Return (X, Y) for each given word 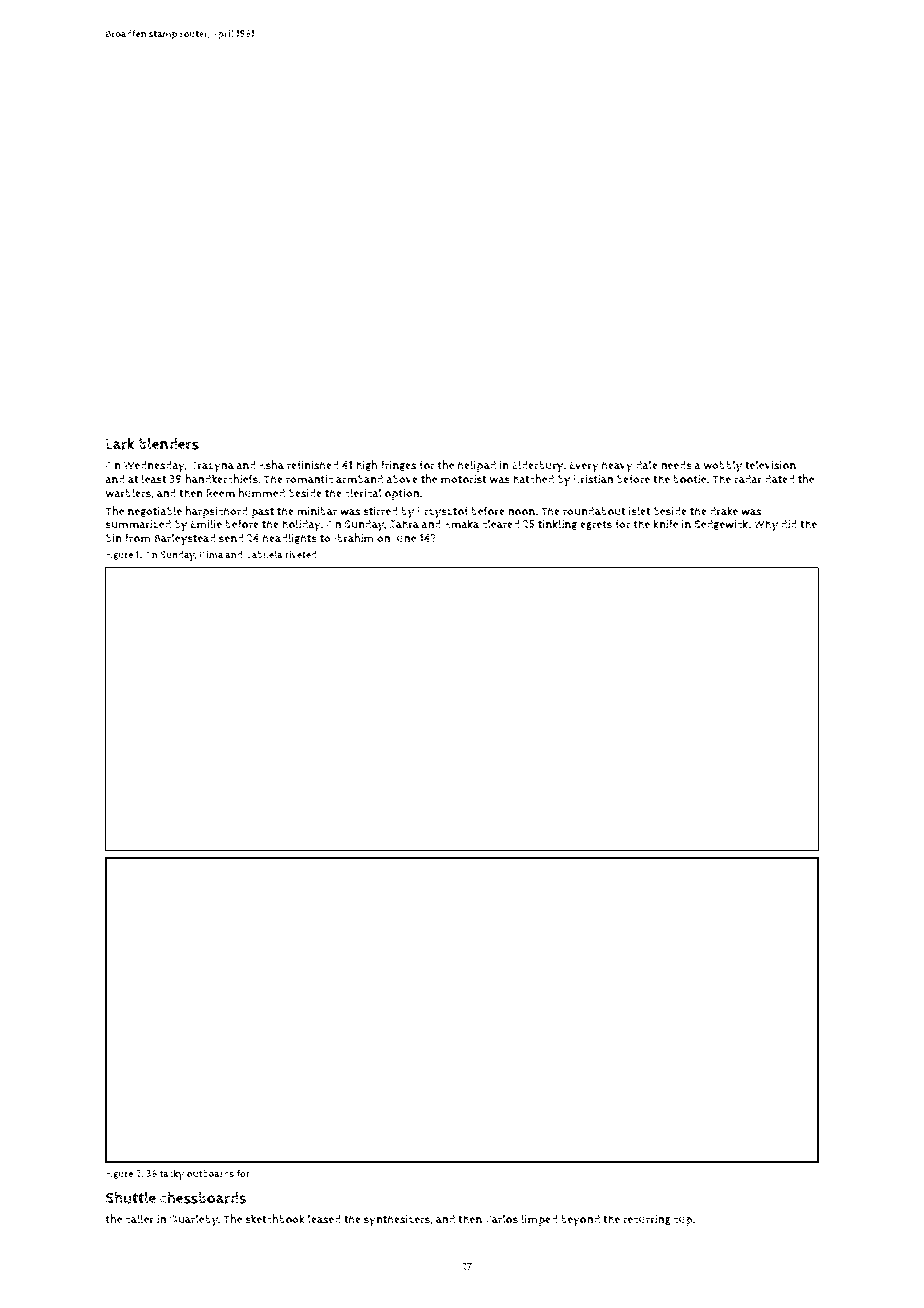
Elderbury (537, 466)
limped (539, 1220)
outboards (210, 1174)
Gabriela (264, 554)
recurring (647, 1220)
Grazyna (212, 467)
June (404, 539)
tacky (172, 1174)
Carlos (501, 1219)
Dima (212, 555)
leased (324, 1219)
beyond (580, 1221)
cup (683, 1221)
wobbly (722, 466)
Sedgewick (721, 524)
